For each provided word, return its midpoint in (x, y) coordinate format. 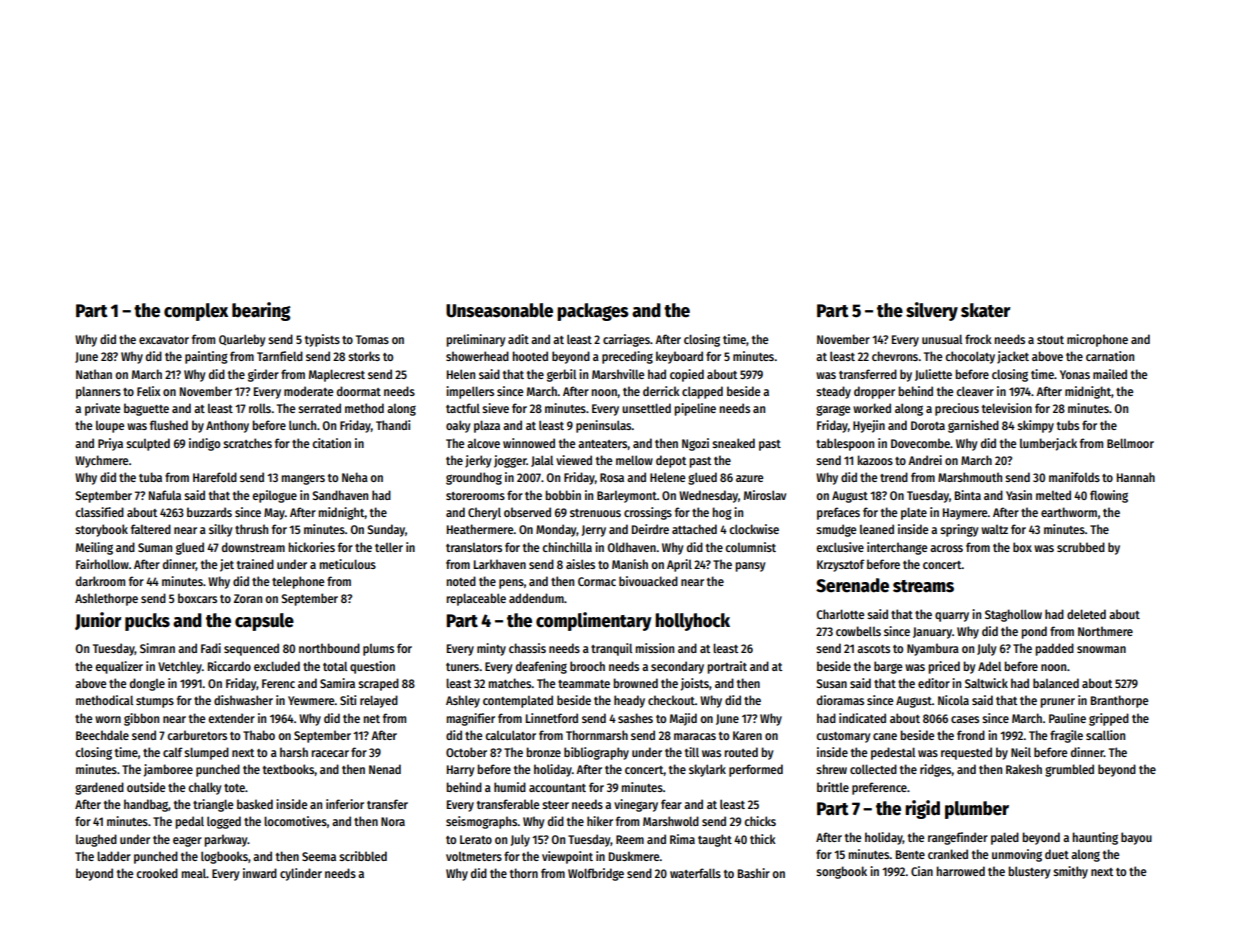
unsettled (646, 408)
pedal (189, 822)
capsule (264, 622)
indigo (204, 444)
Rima (682, 839)
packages (593, 312)
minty (491, 649)
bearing (261, 311)
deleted (1086, 614)
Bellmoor (1130, 443)
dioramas (840, 700)
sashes (635, 718)
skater (986, 310)
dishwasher (243, 700)
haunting (1095, 838)
